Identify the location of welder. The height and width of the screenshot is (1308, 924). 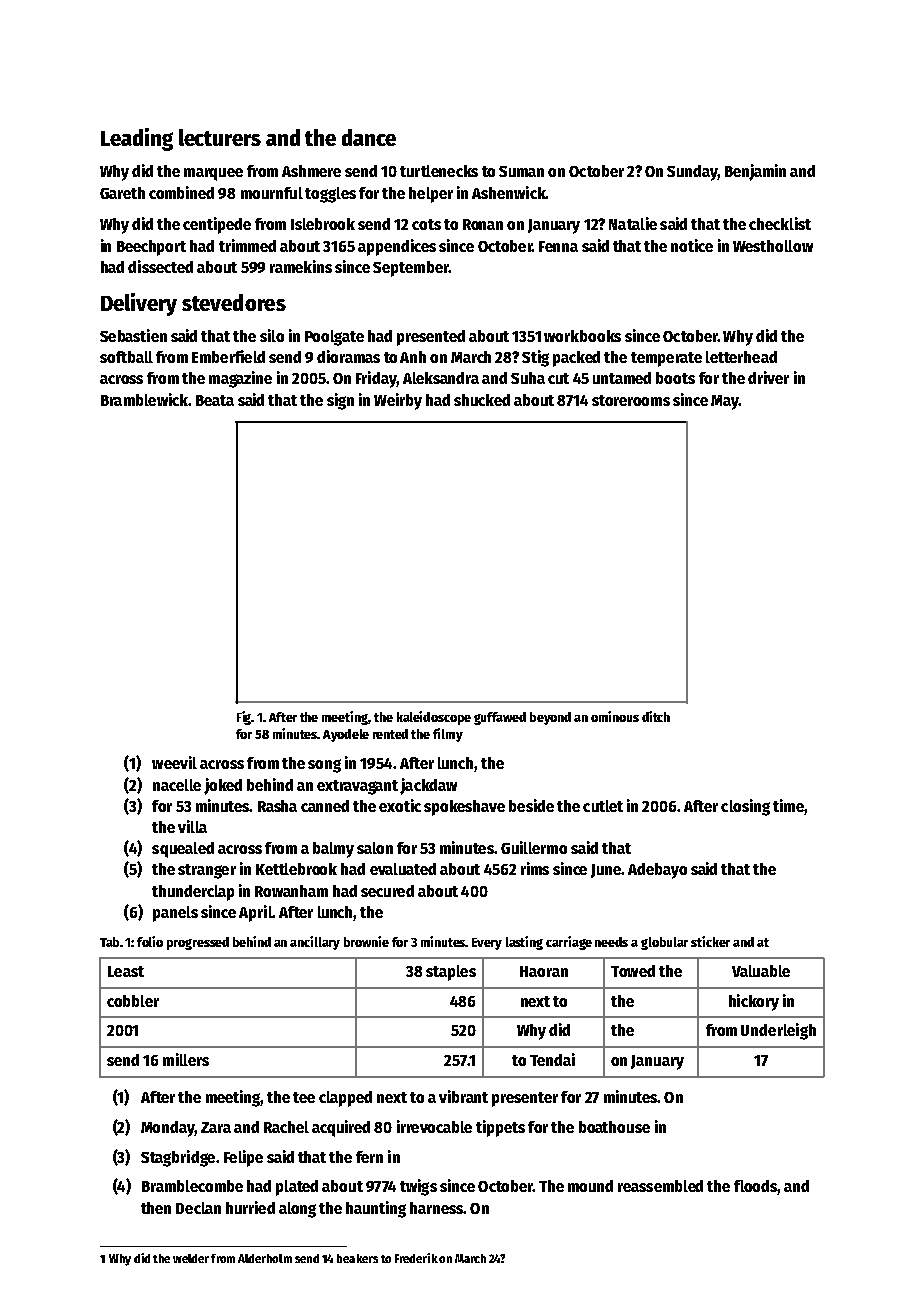
(191, 1258).
